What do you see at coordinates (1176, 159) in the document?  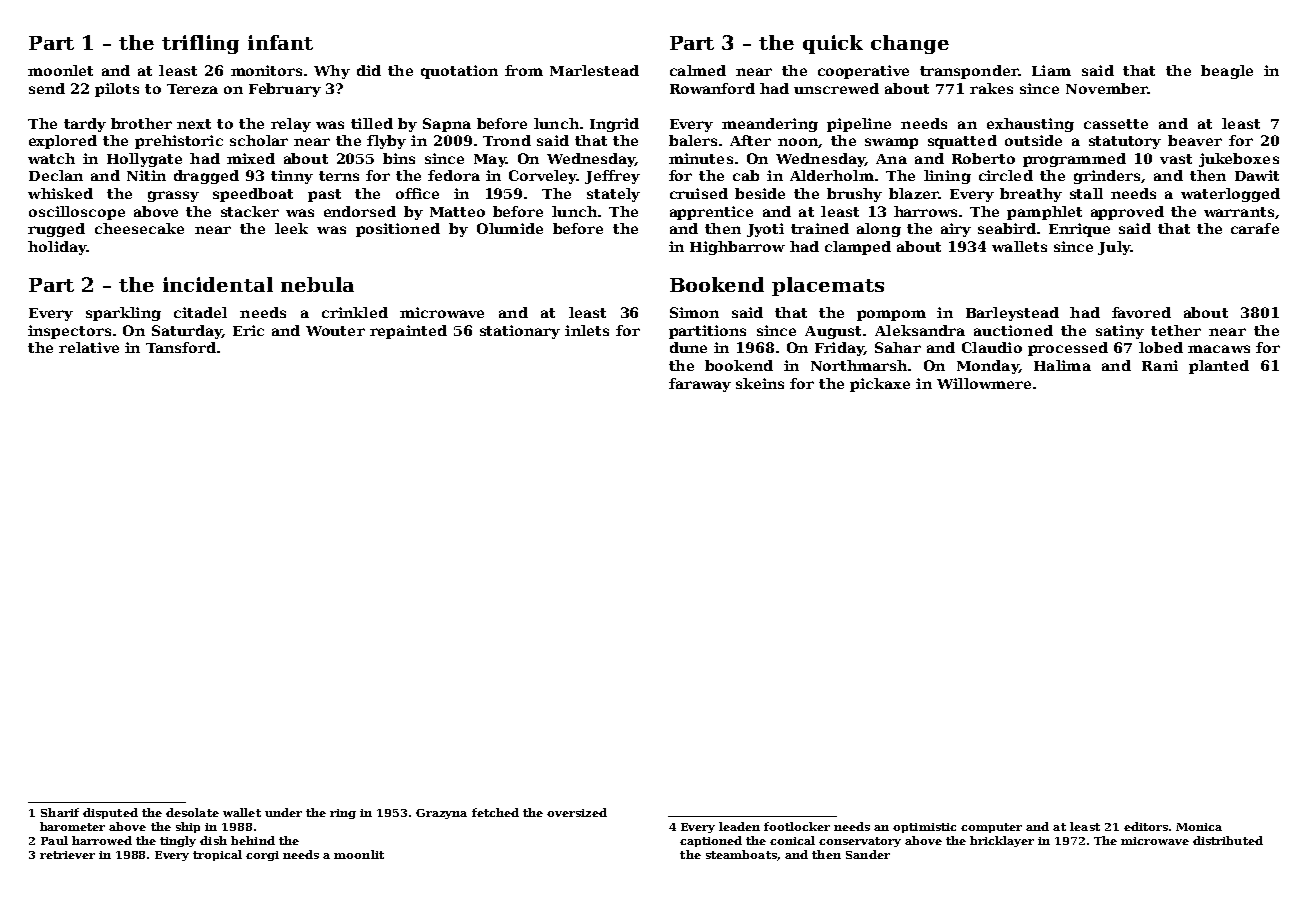 I see `vast` at bounding box center [1176, 159].
